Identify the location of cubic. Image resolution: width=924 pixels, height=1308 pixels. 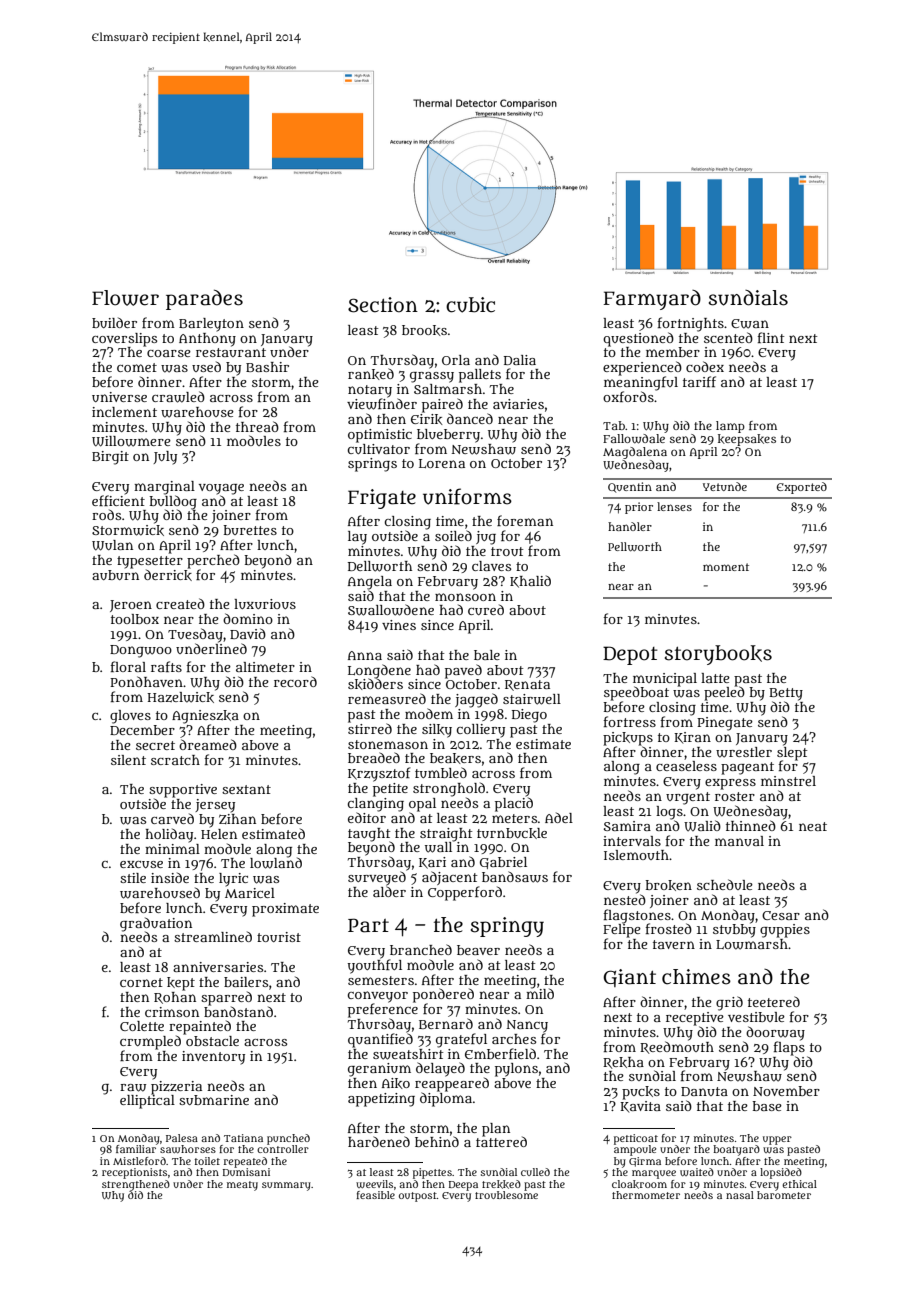
(470, 305).
